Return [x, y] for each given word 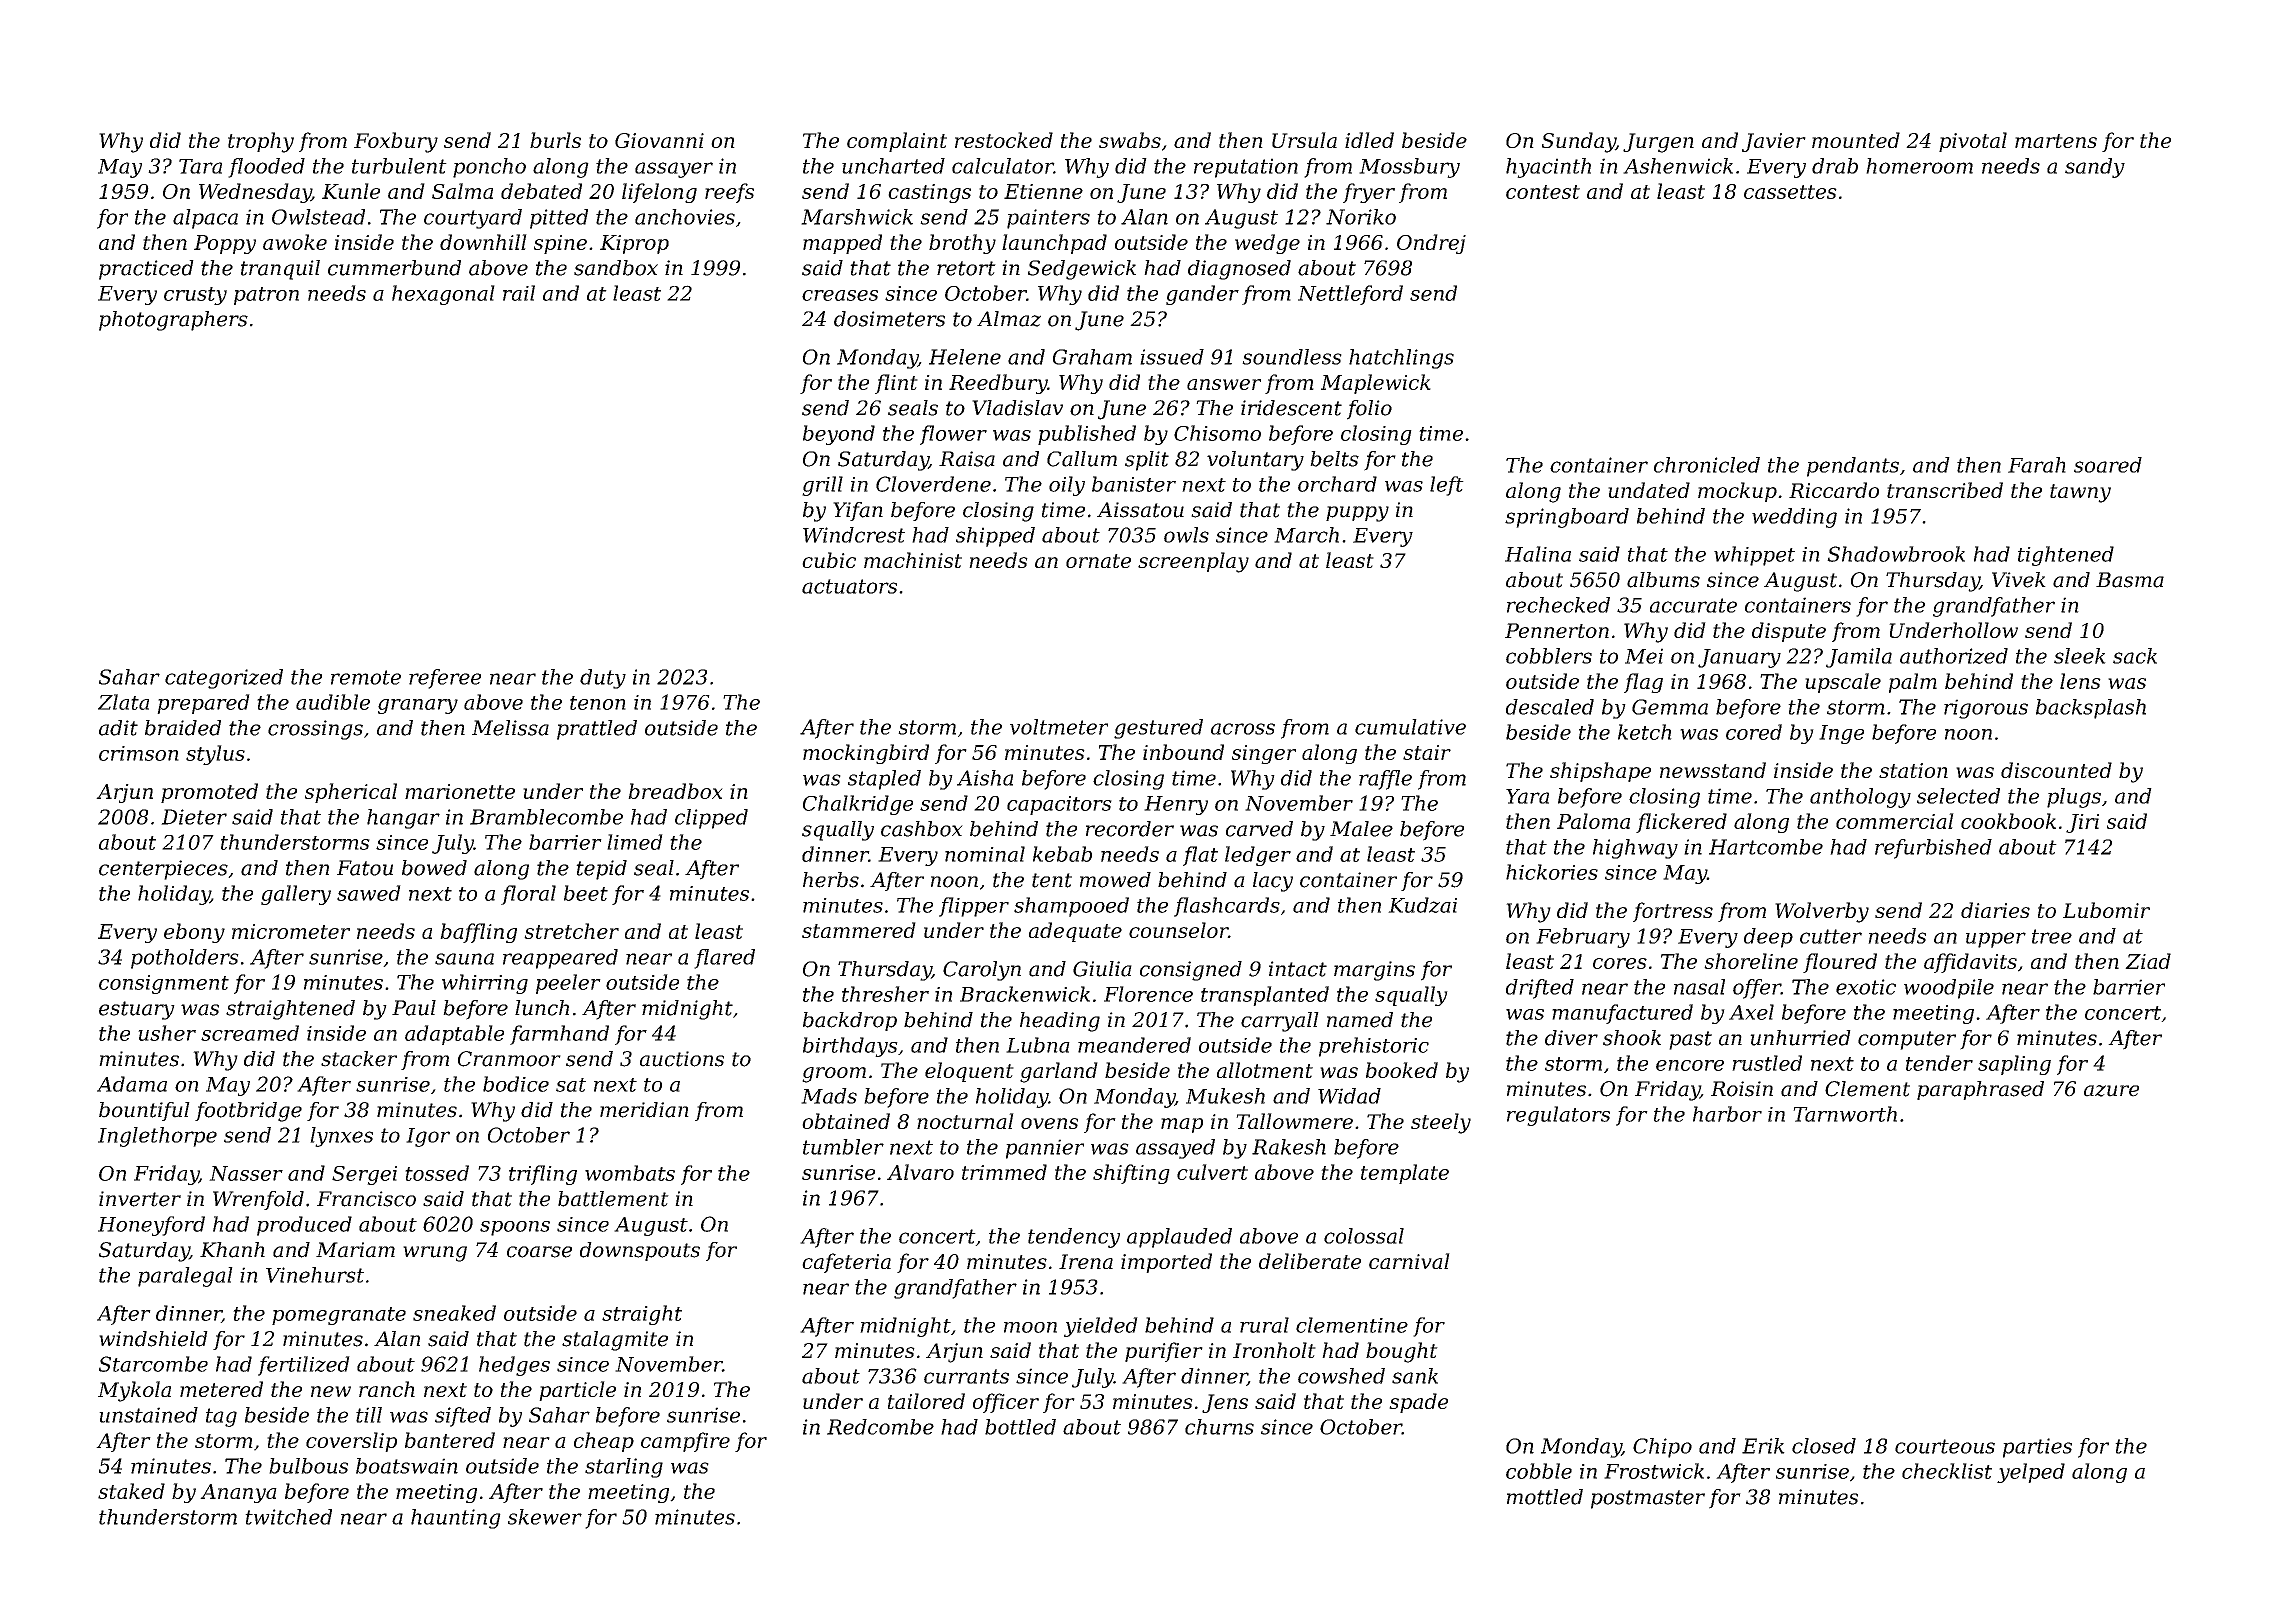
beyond [839, 435]
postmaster [1648, 1499]
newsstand [1713, 770]
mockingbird [866, 754]
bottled [1020, 1427]
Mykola [134, 1391]
